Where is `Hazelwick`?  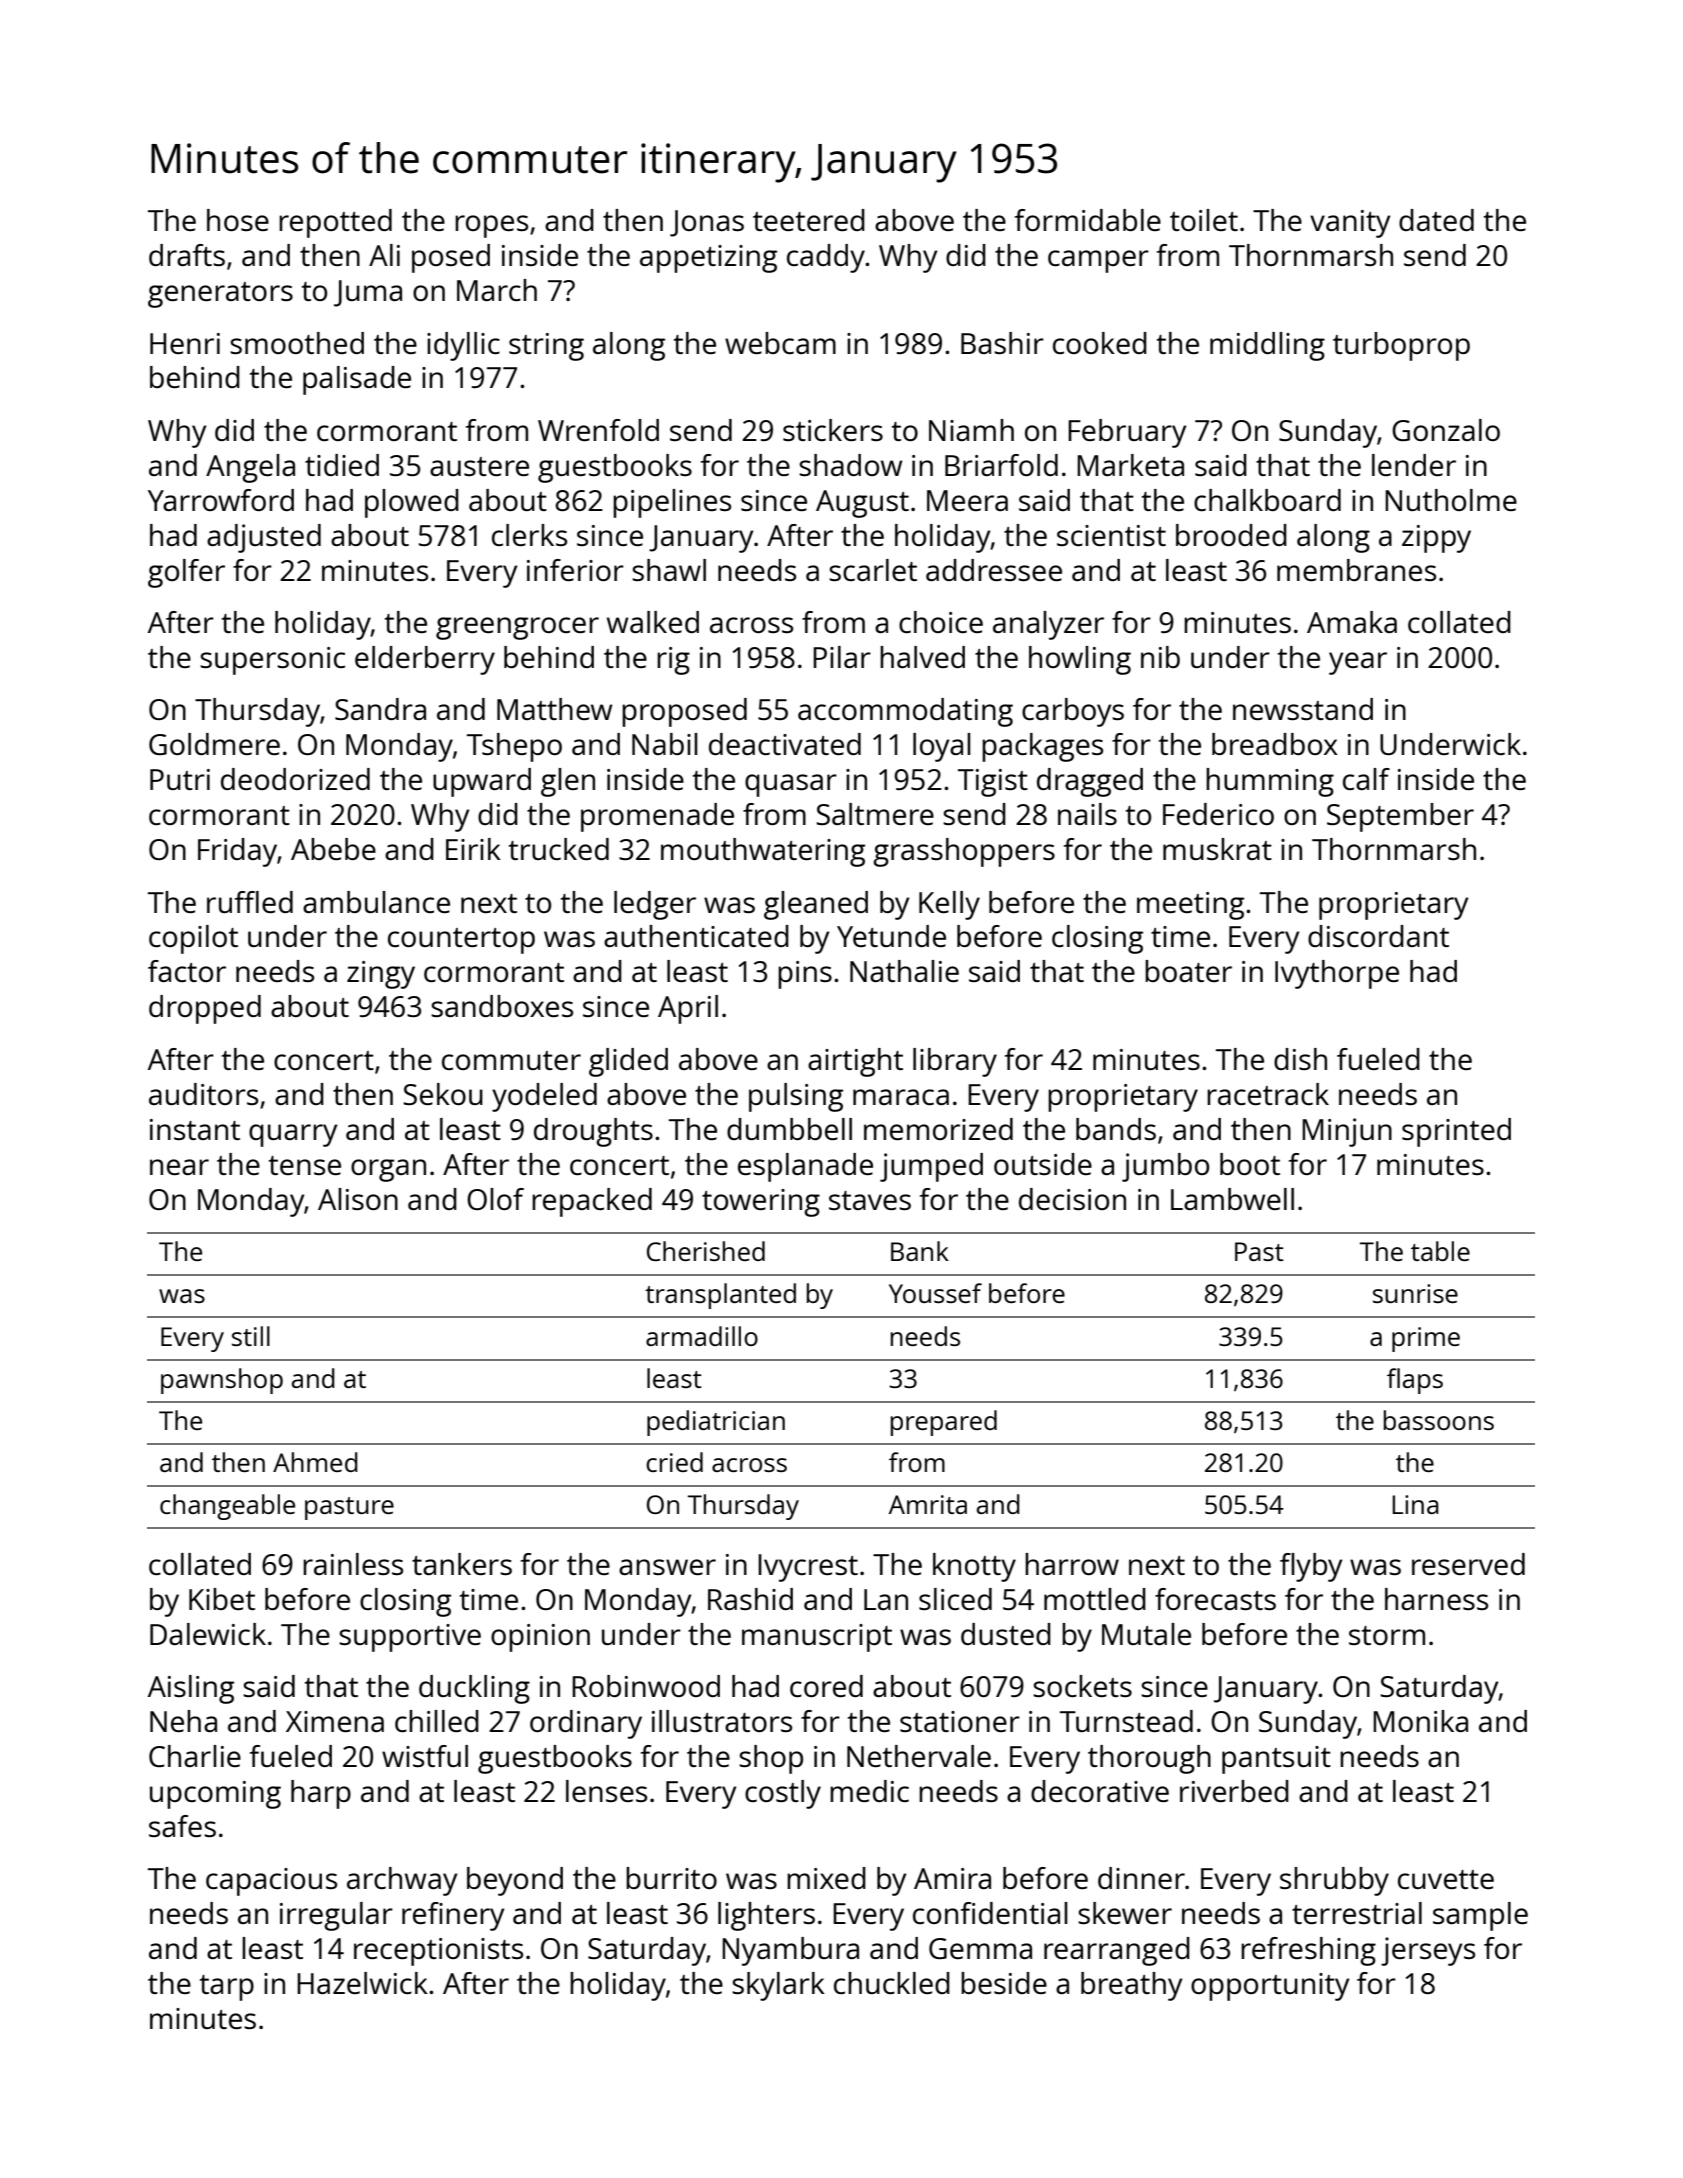 Hazelwick is located at coordinates (362, 1983).
